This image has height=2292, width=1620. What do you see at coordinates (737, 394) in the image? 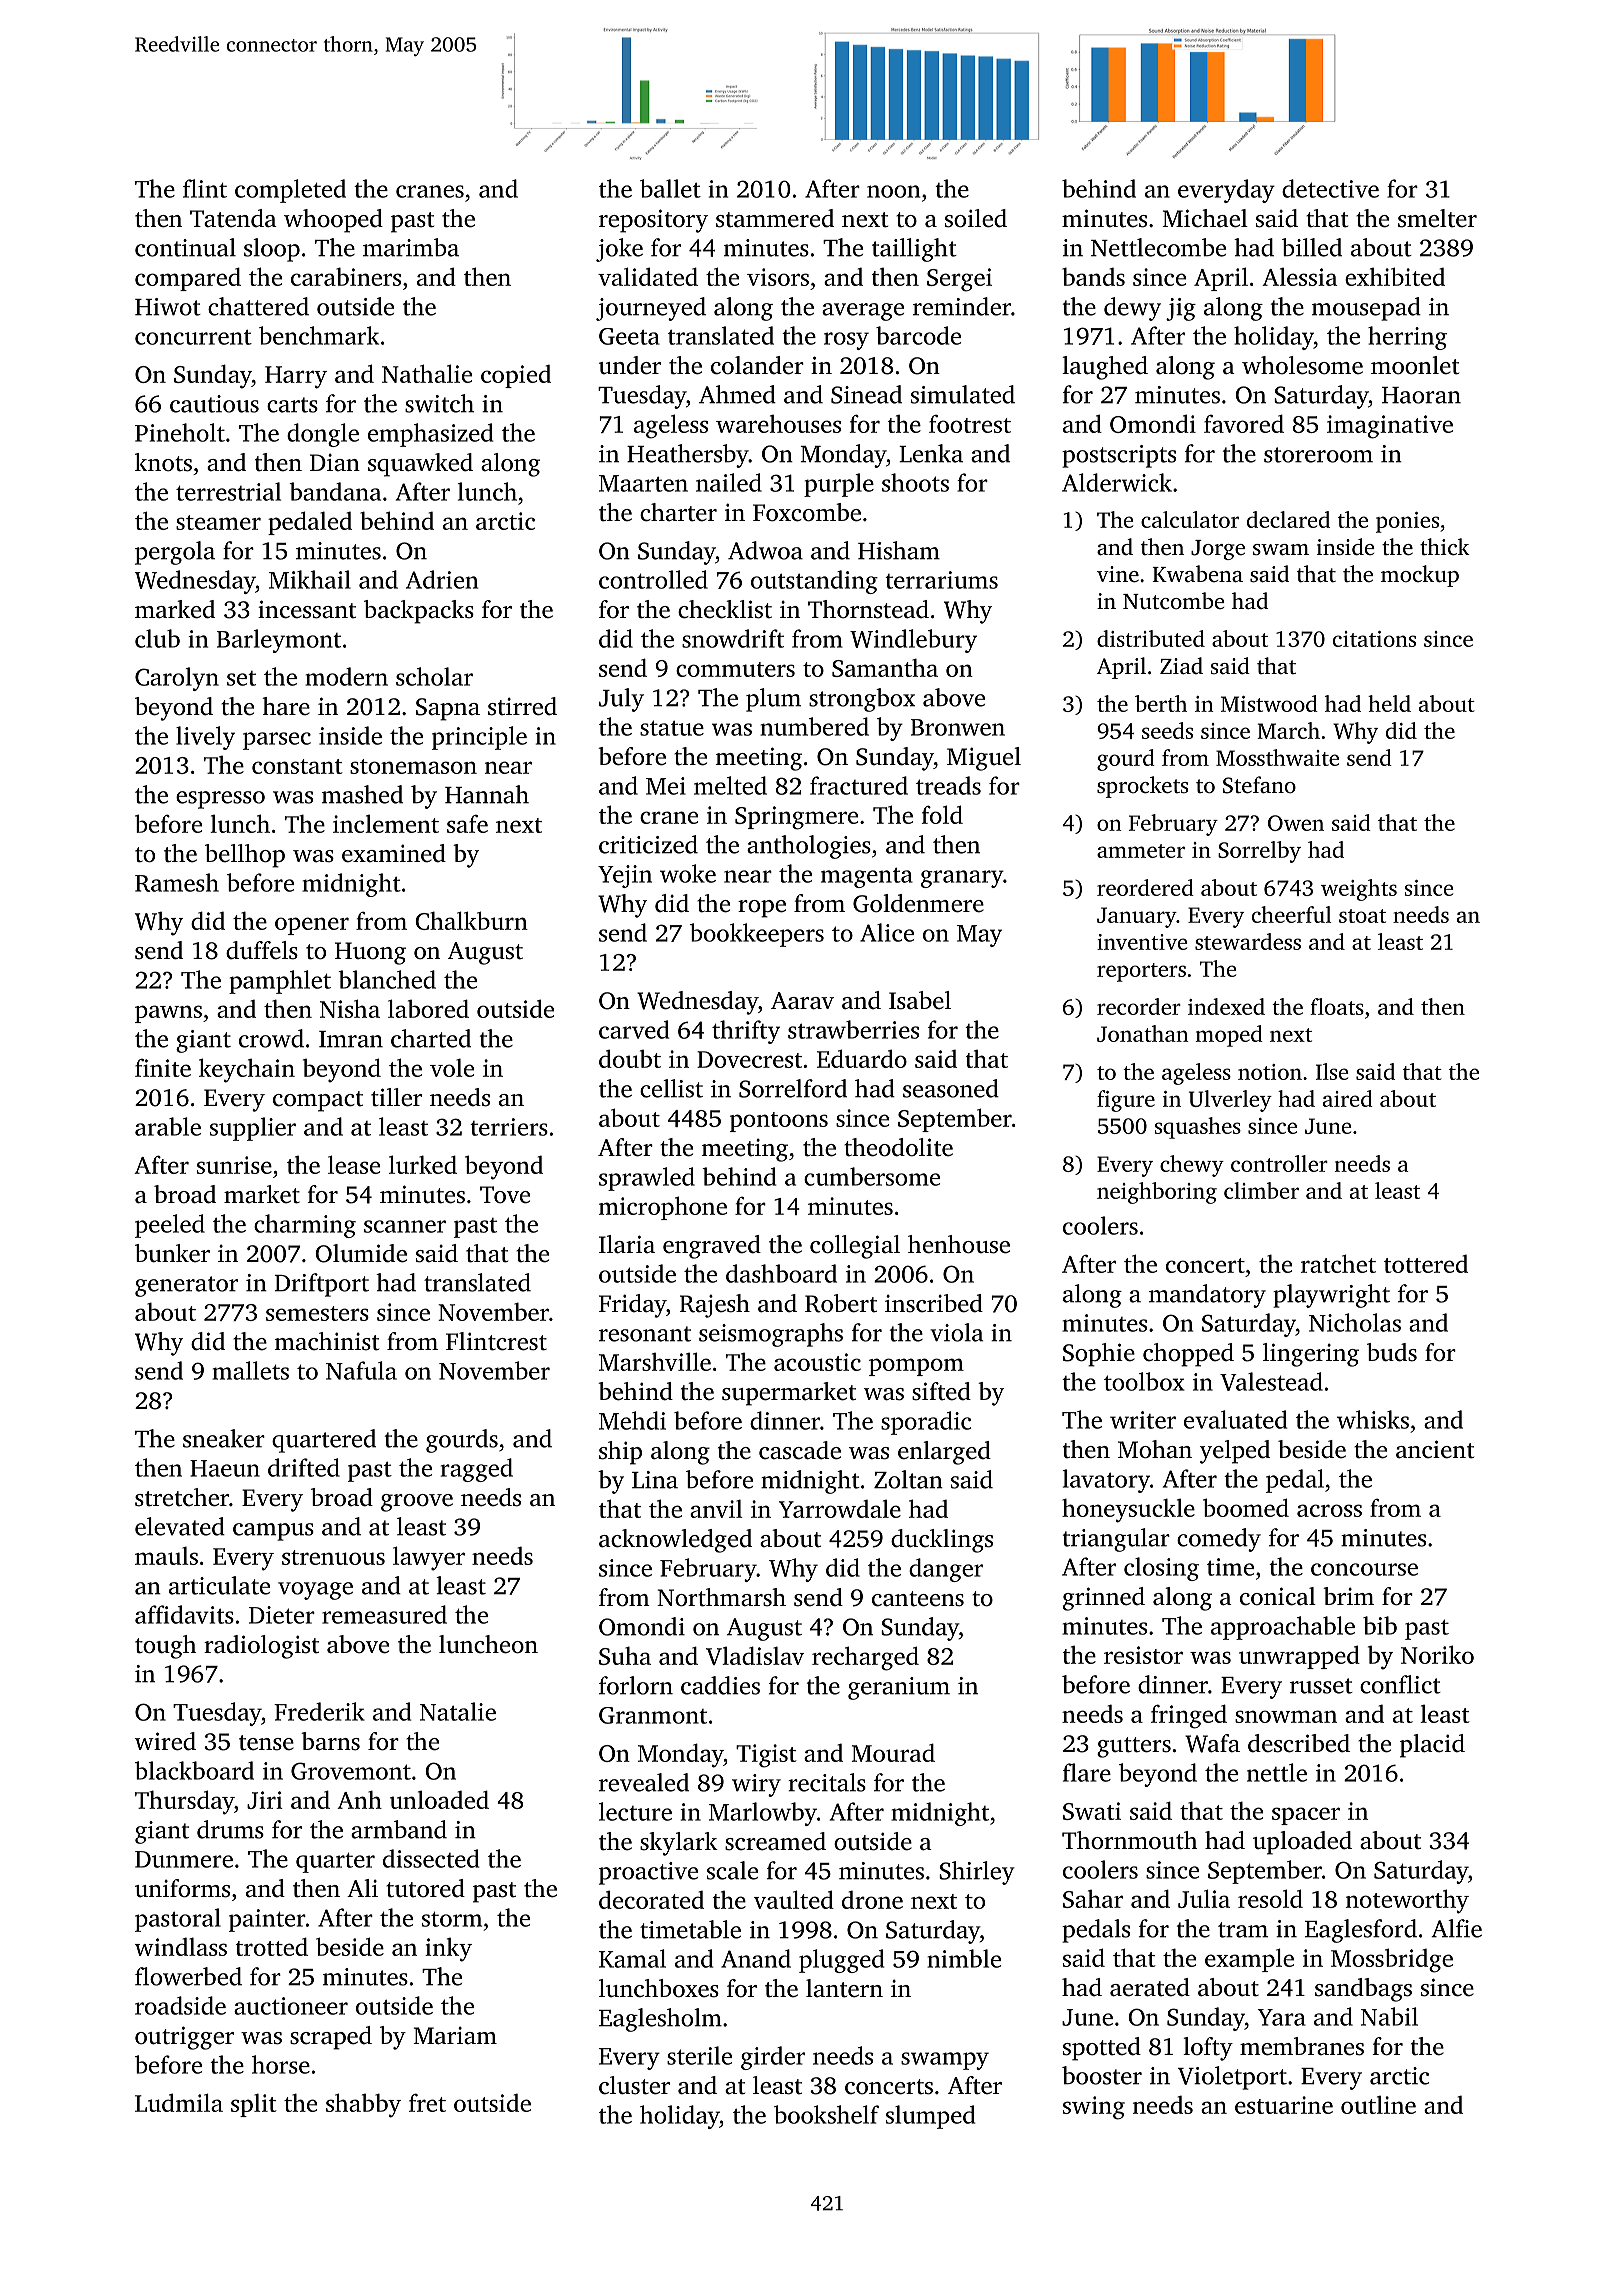
I see `Ahmed` at bounding box center [737, 394].
